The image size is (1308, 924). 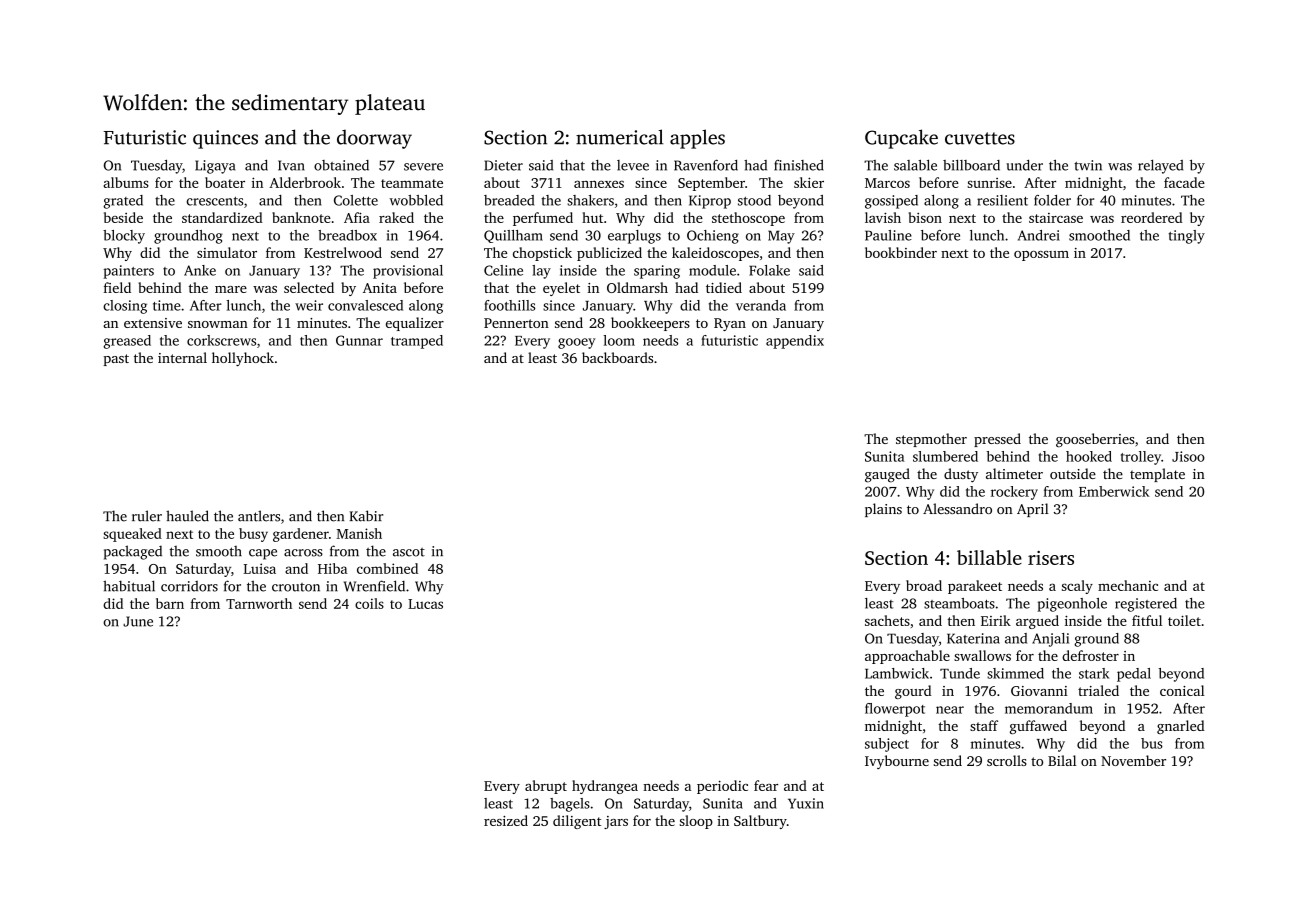 I want to click on Giovanni, so click(x=1039, y=691).
